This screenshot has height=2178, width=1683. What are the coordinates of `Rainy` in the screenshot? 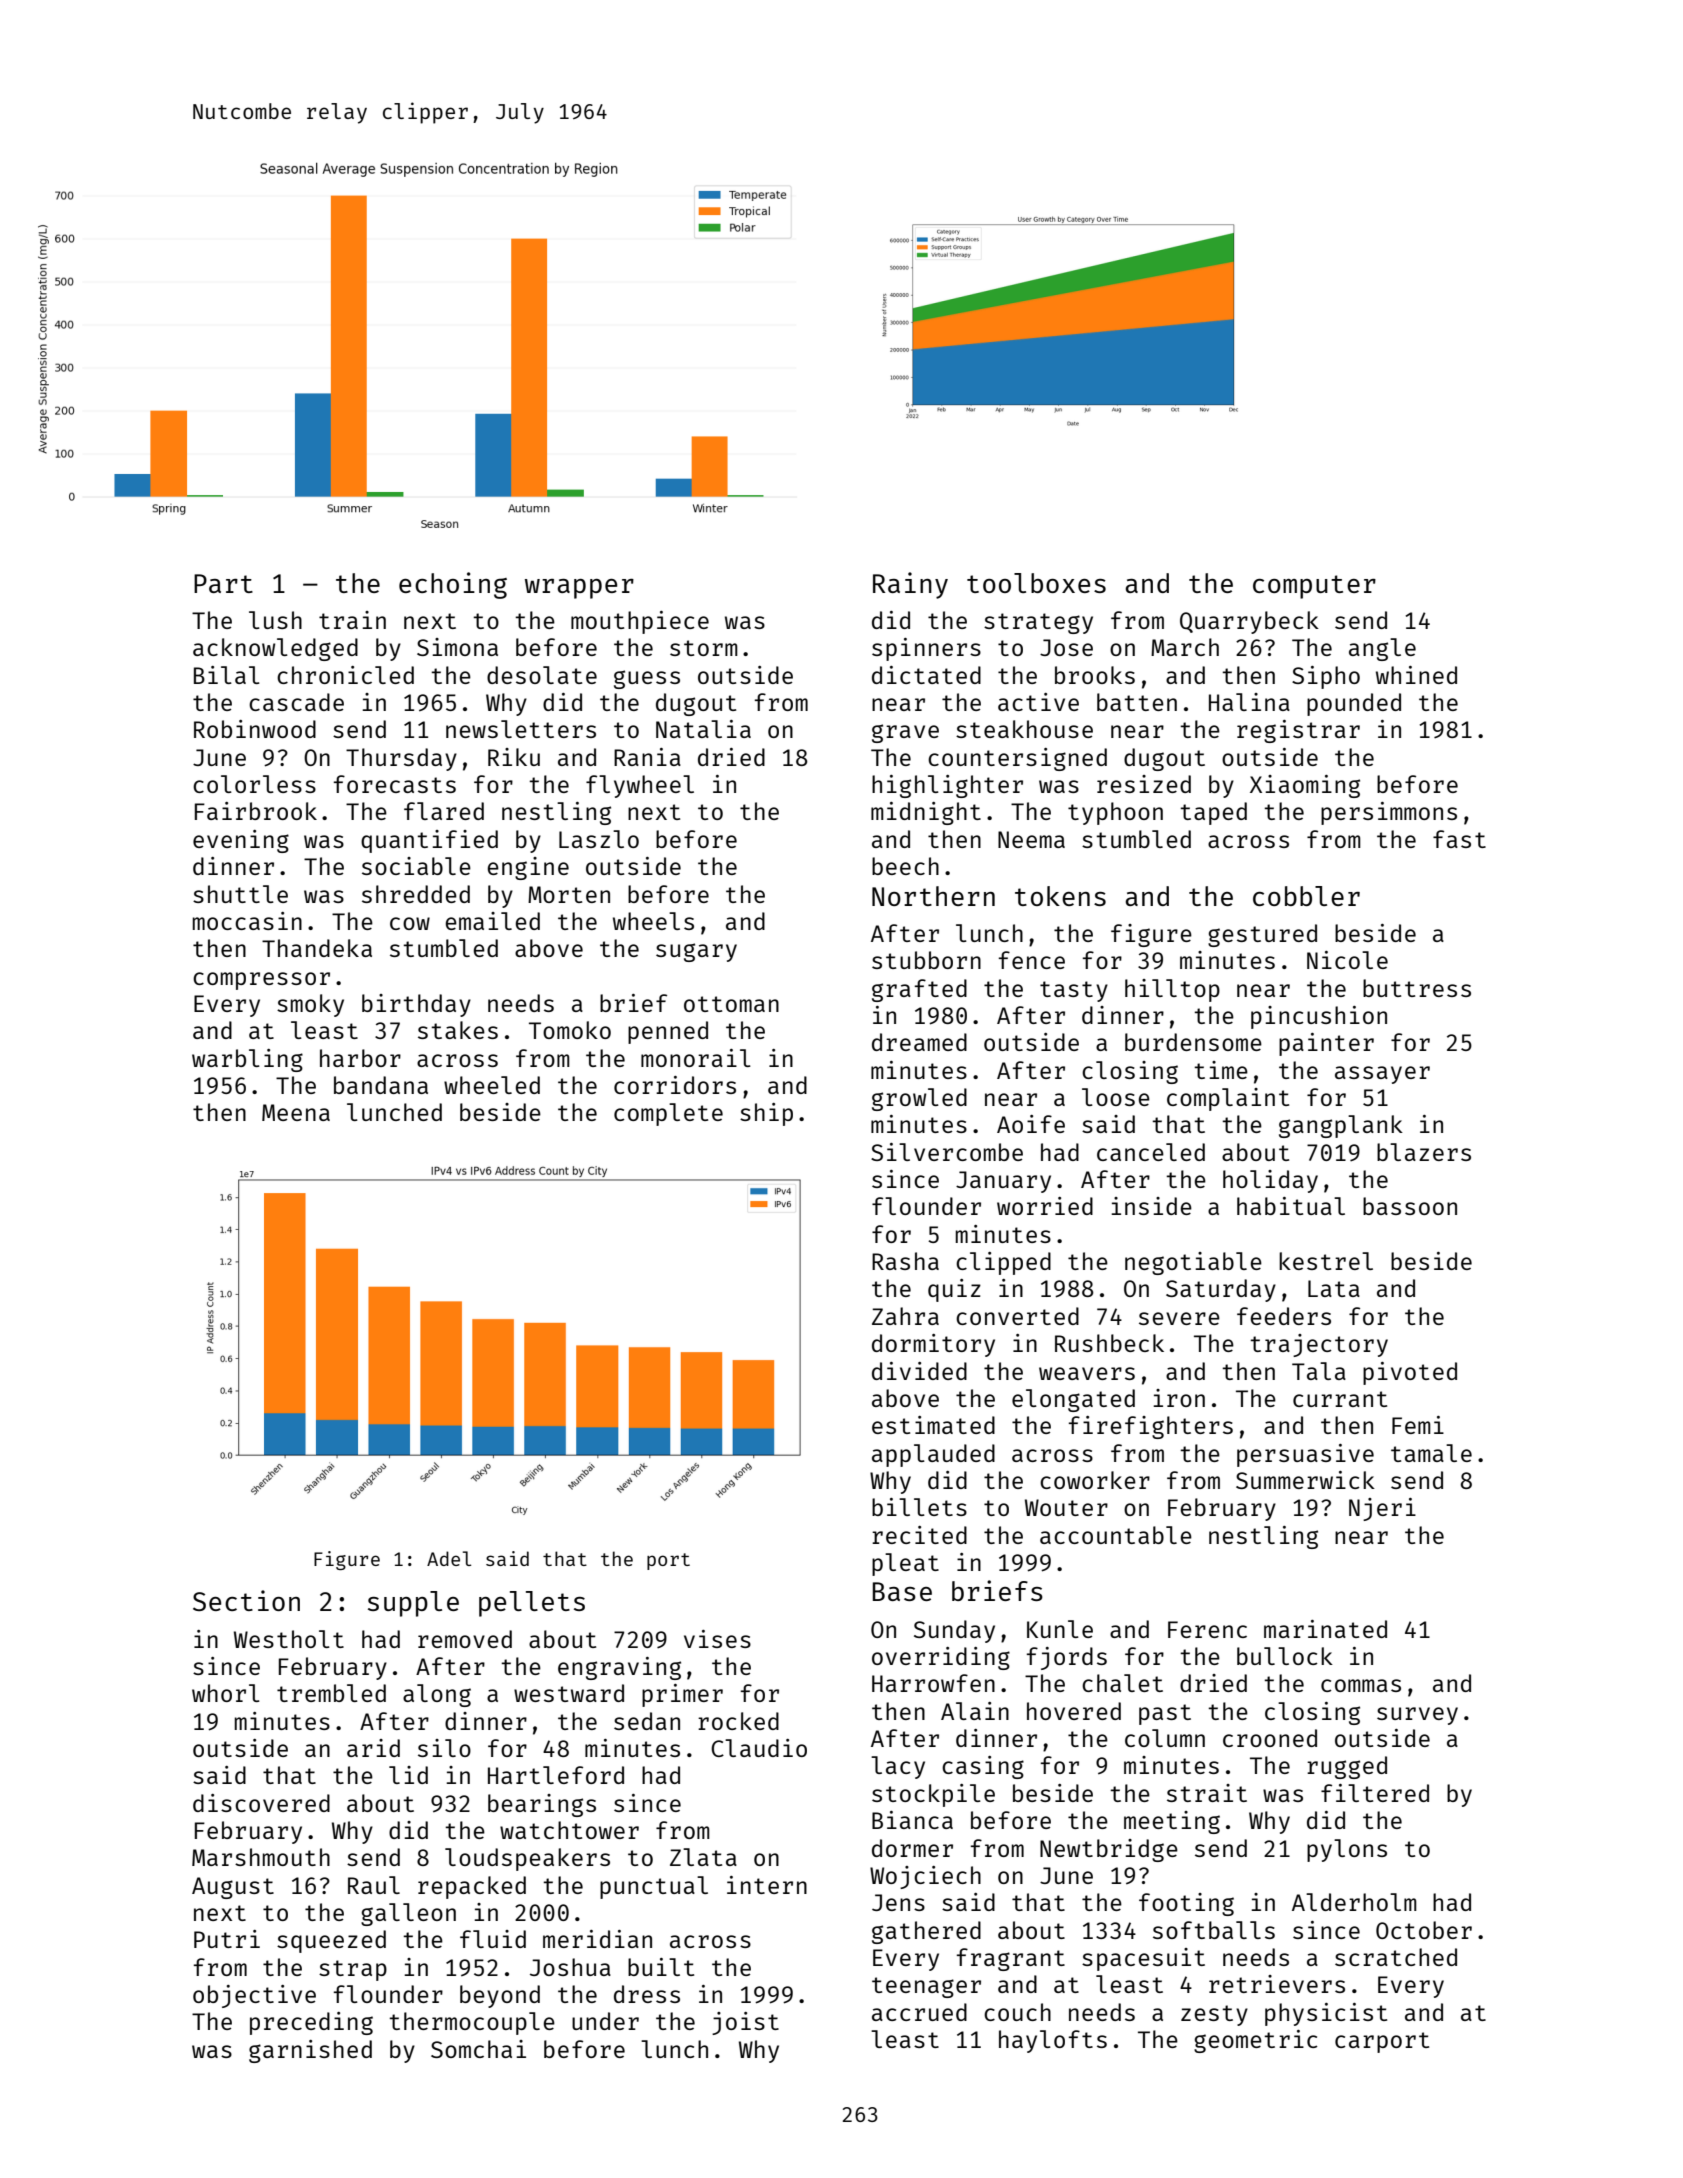 It's located at (910, 585).
